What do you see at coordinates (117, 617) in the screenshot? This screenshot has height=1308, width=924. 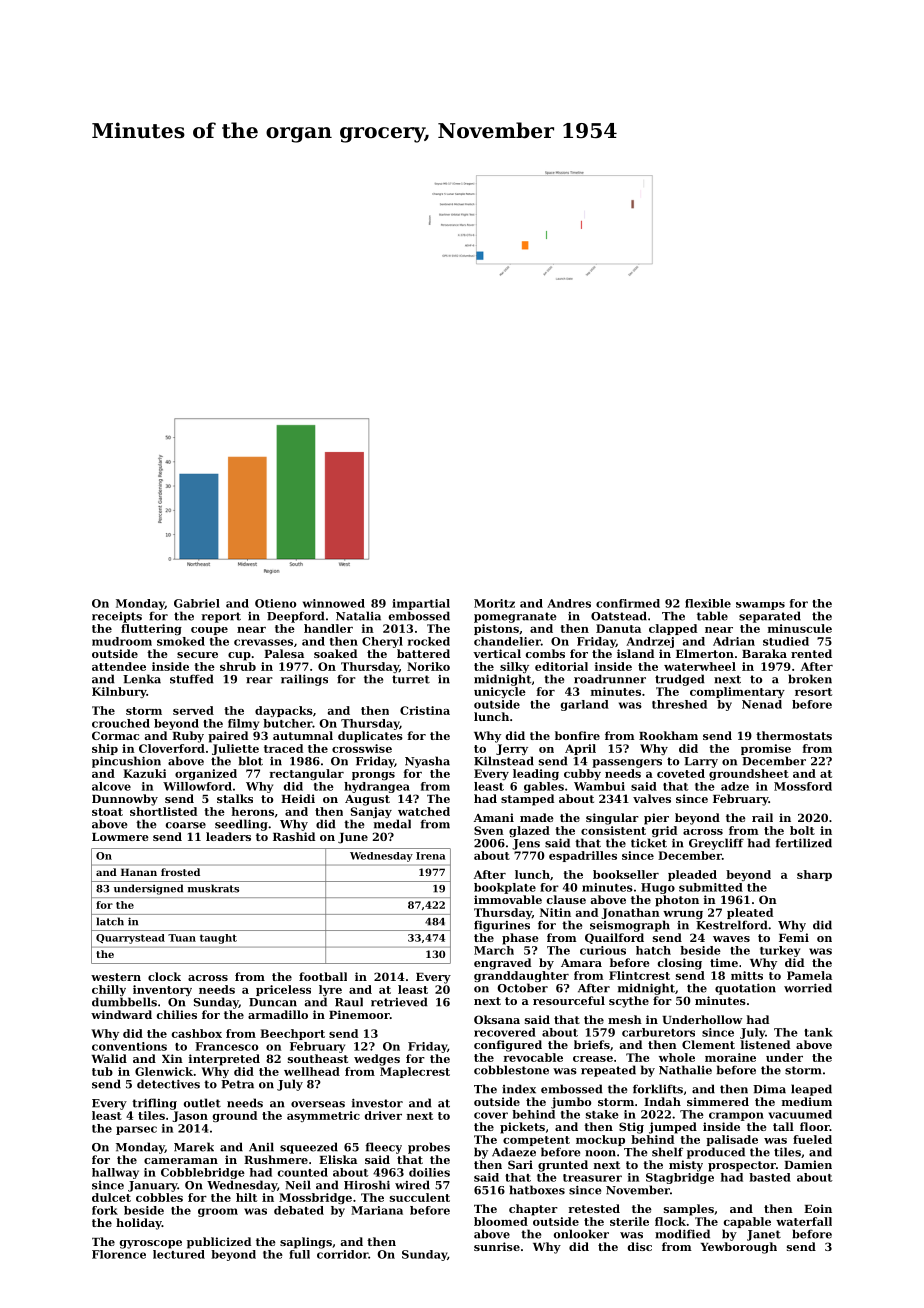 I see `receipts` at bounding box center [117, 617].
